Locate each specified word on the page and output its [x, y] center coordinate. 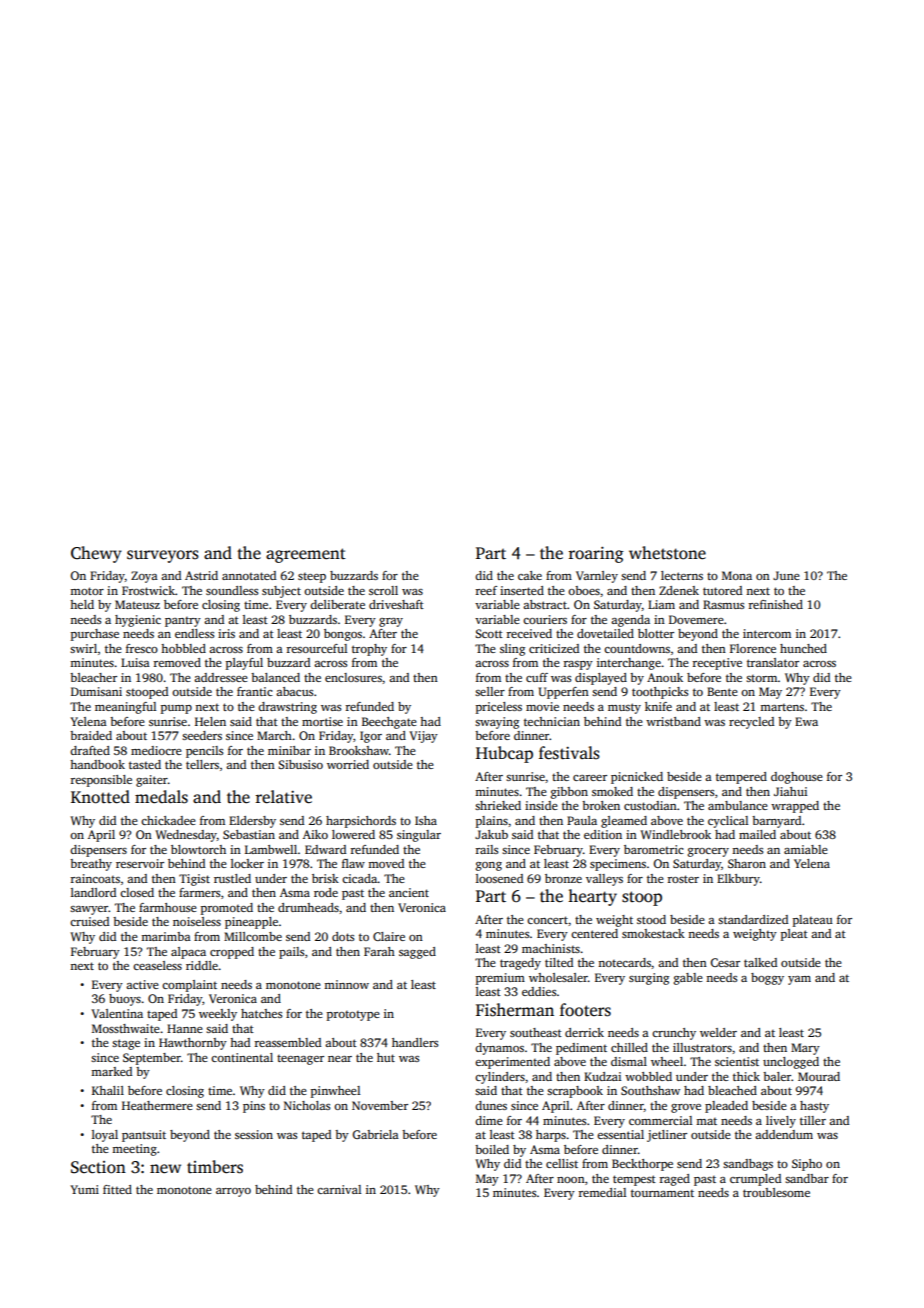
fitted [117, 1189]
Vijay [423, 737]
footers [585, 1010]
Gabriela [375, 1134]
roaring [596, 555]
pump [176, 709]
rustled [232, 878]
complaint [189, 986]
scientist [737, 1061]
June [786, 575]
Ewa [806, 721]
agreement [306, 555]
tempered [741, 778]
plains [492, 822]
